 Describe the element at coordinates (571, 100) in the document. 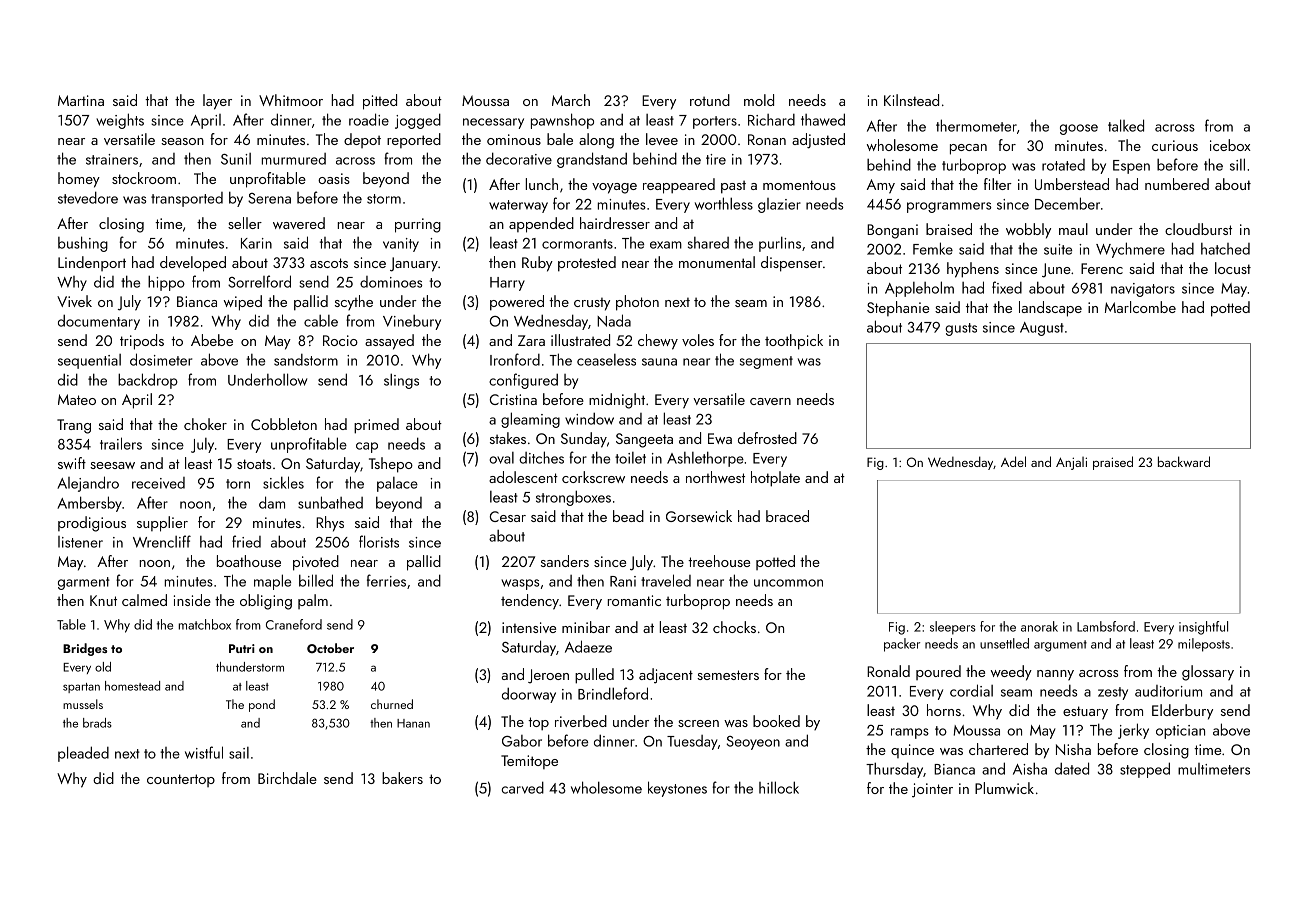

I see `March` at that location.
